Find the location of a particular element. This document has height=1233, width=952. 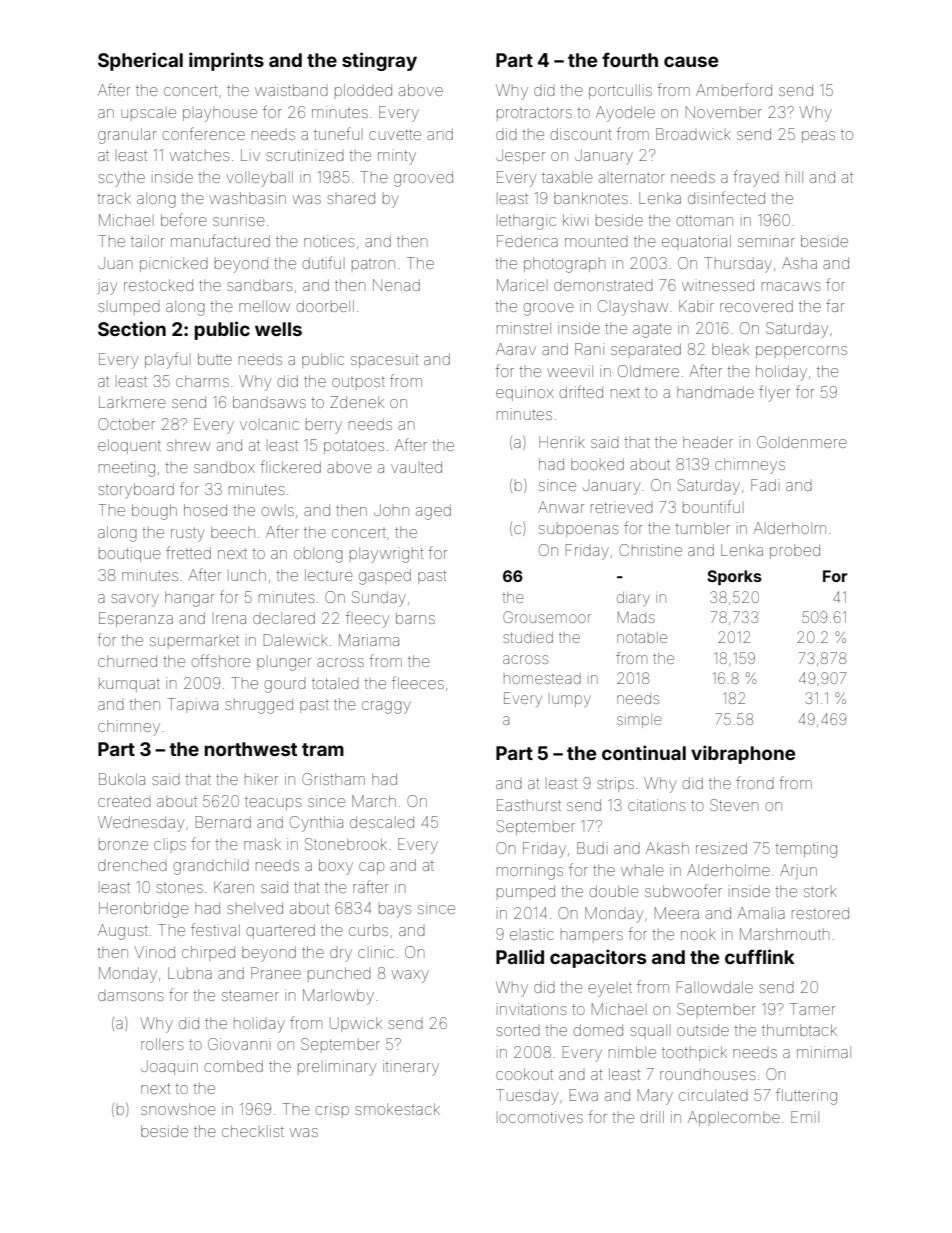

Clayshaw is located at coordinates (633, 308).
